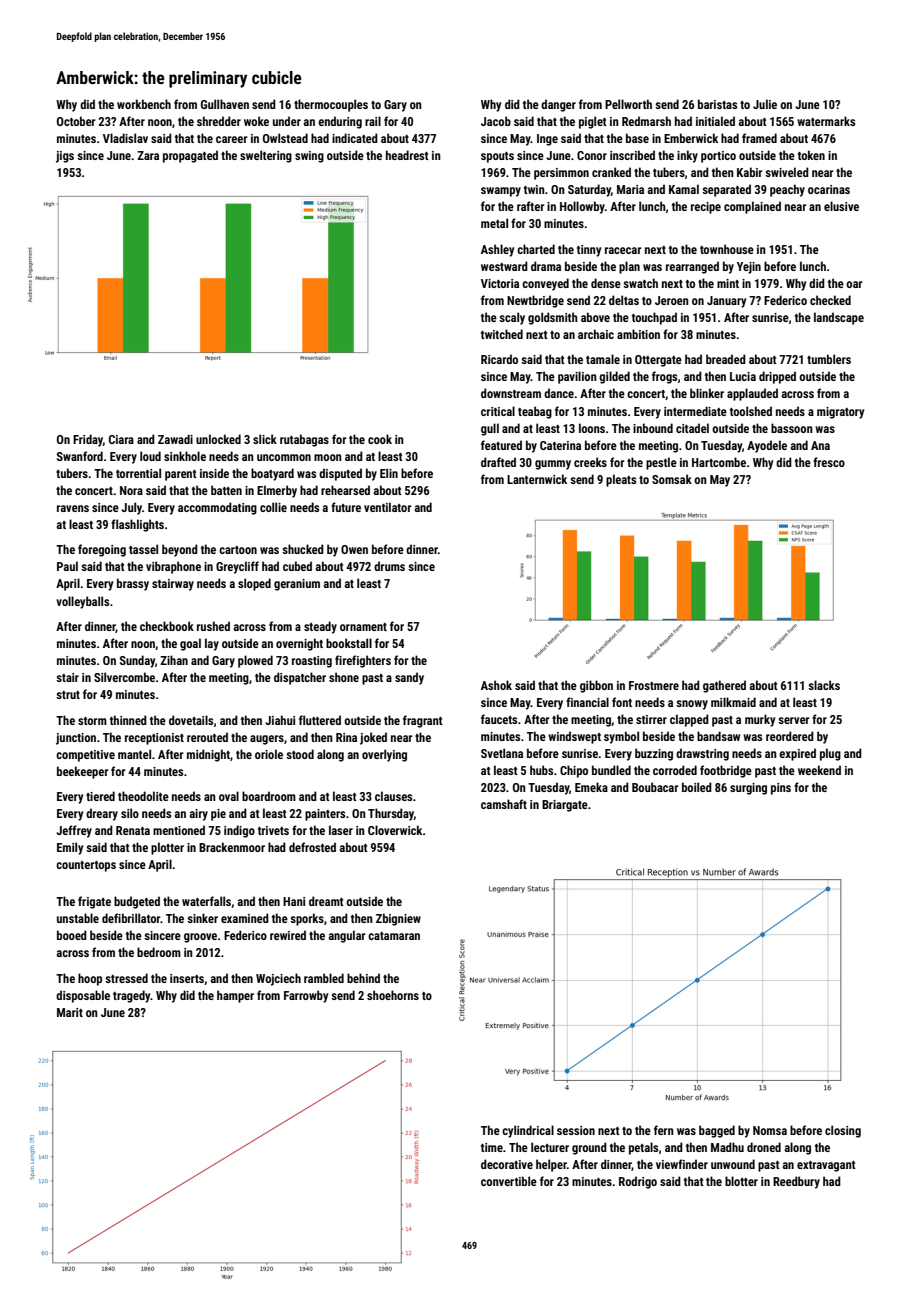  What do you see at coordinates (70, 1012) in the image?
I see `Marit` at bounding box center [70, 1012].
